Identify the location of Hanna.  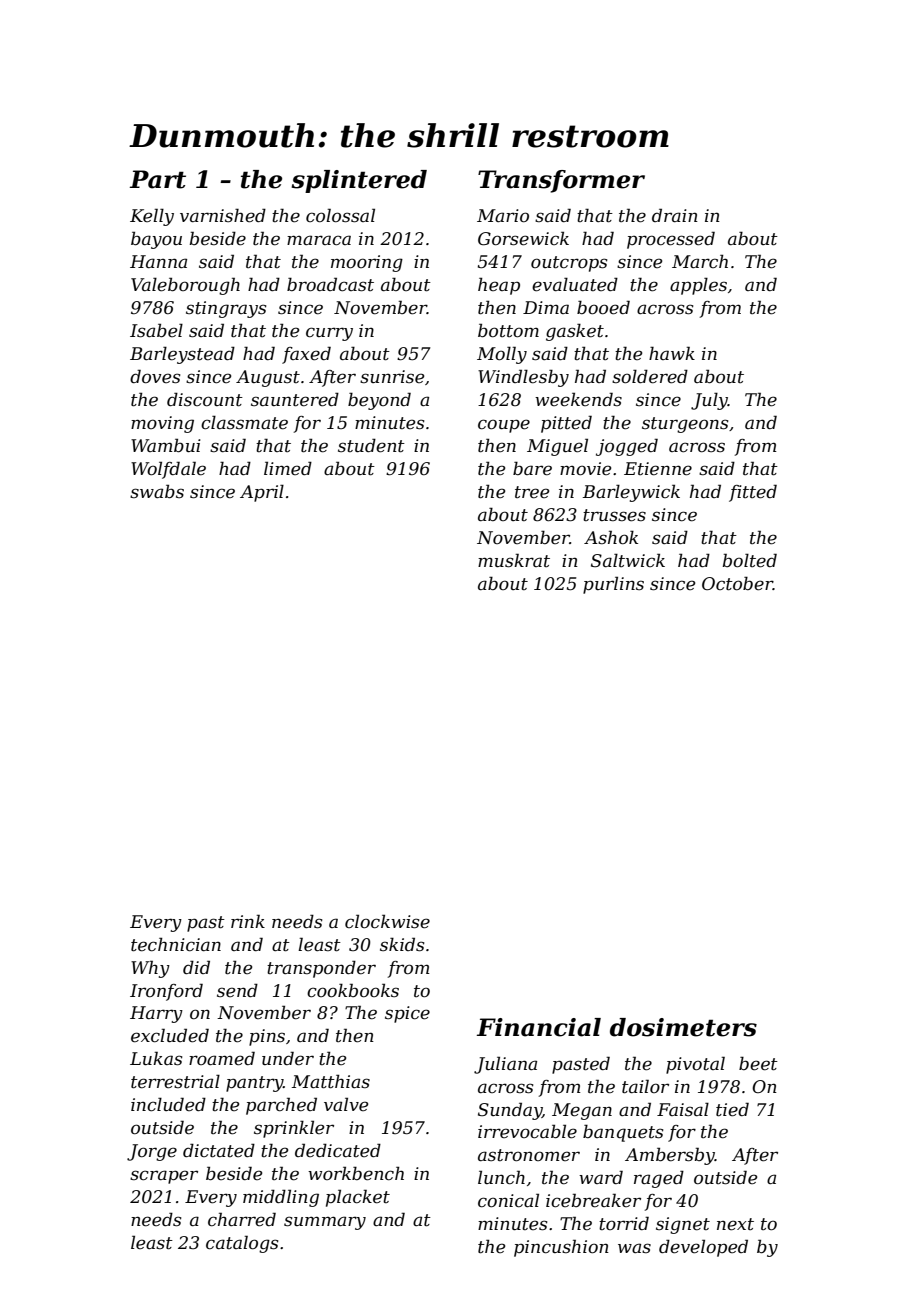
(158, 261).
